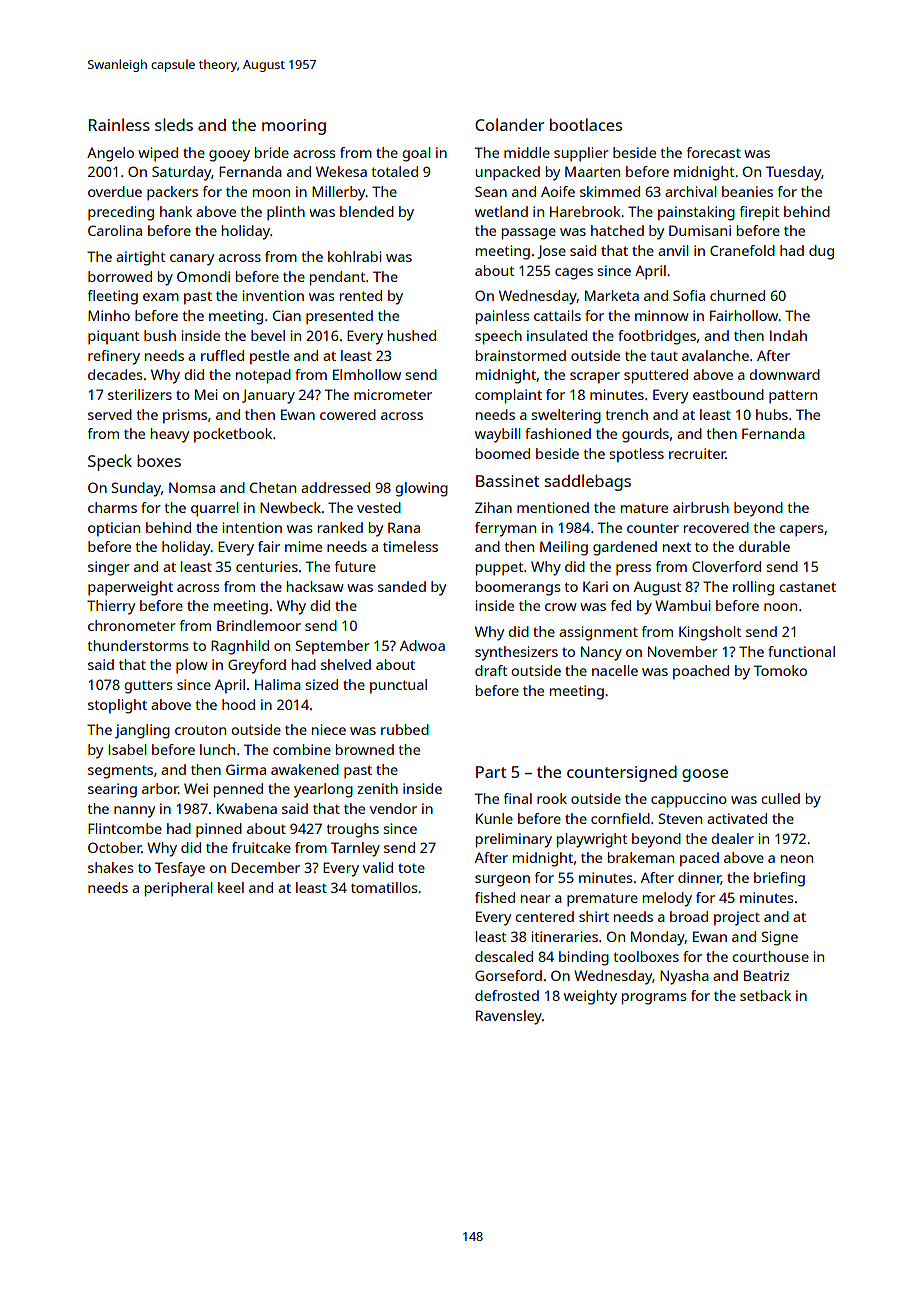 This screenshot has width=924, height=1314. I want to click on culled, so click(780, 798).
